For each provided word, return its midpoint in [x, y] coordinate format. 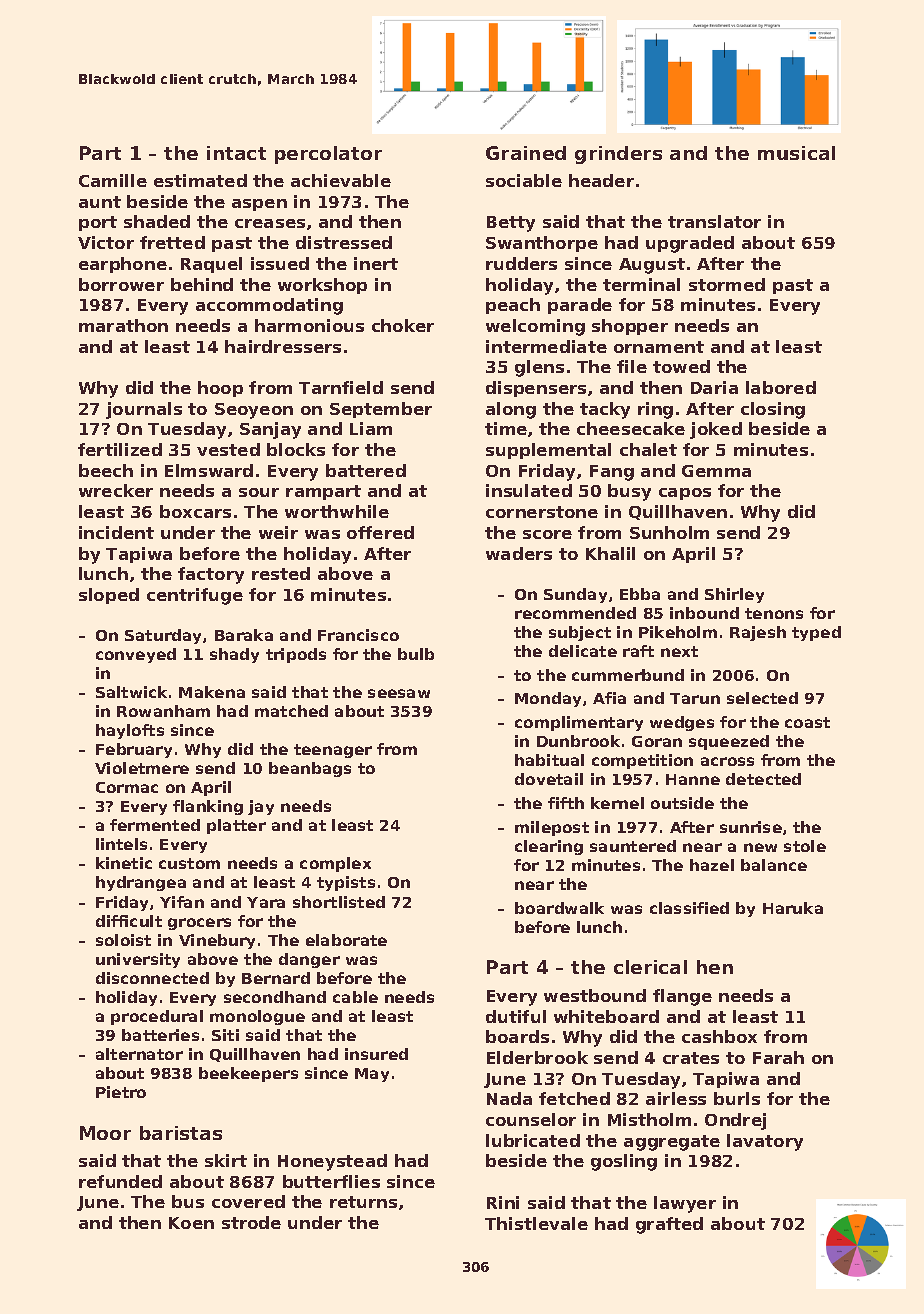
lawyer [685, 1204]
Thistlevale [536, 1223]
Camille [113, 180]
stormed [727, 284]
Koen [191, 1223]
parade [580, 306]
